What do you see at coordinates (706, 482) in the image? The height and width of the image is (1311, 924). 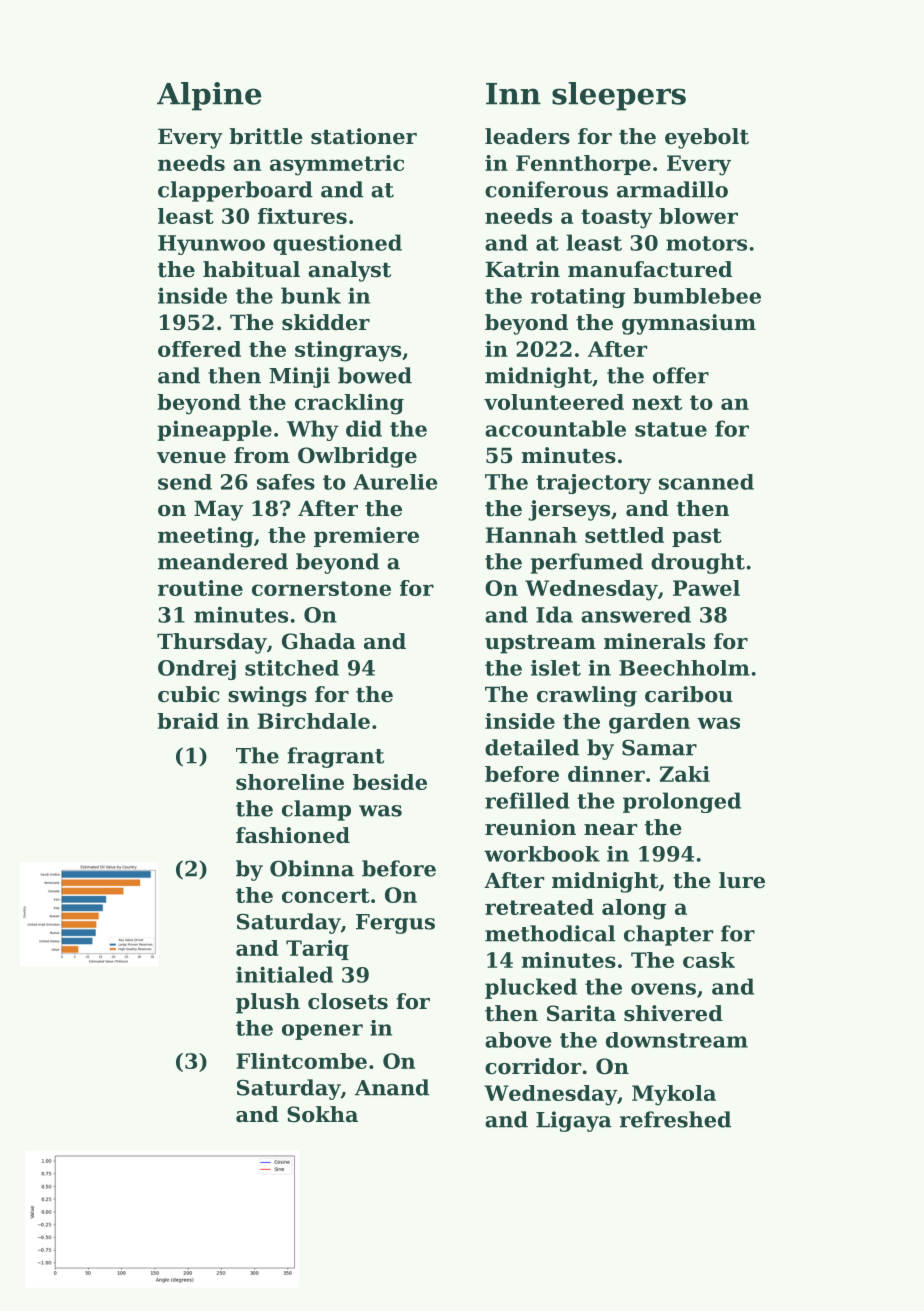 I see `scanned` at bounding box center [706, 482].
